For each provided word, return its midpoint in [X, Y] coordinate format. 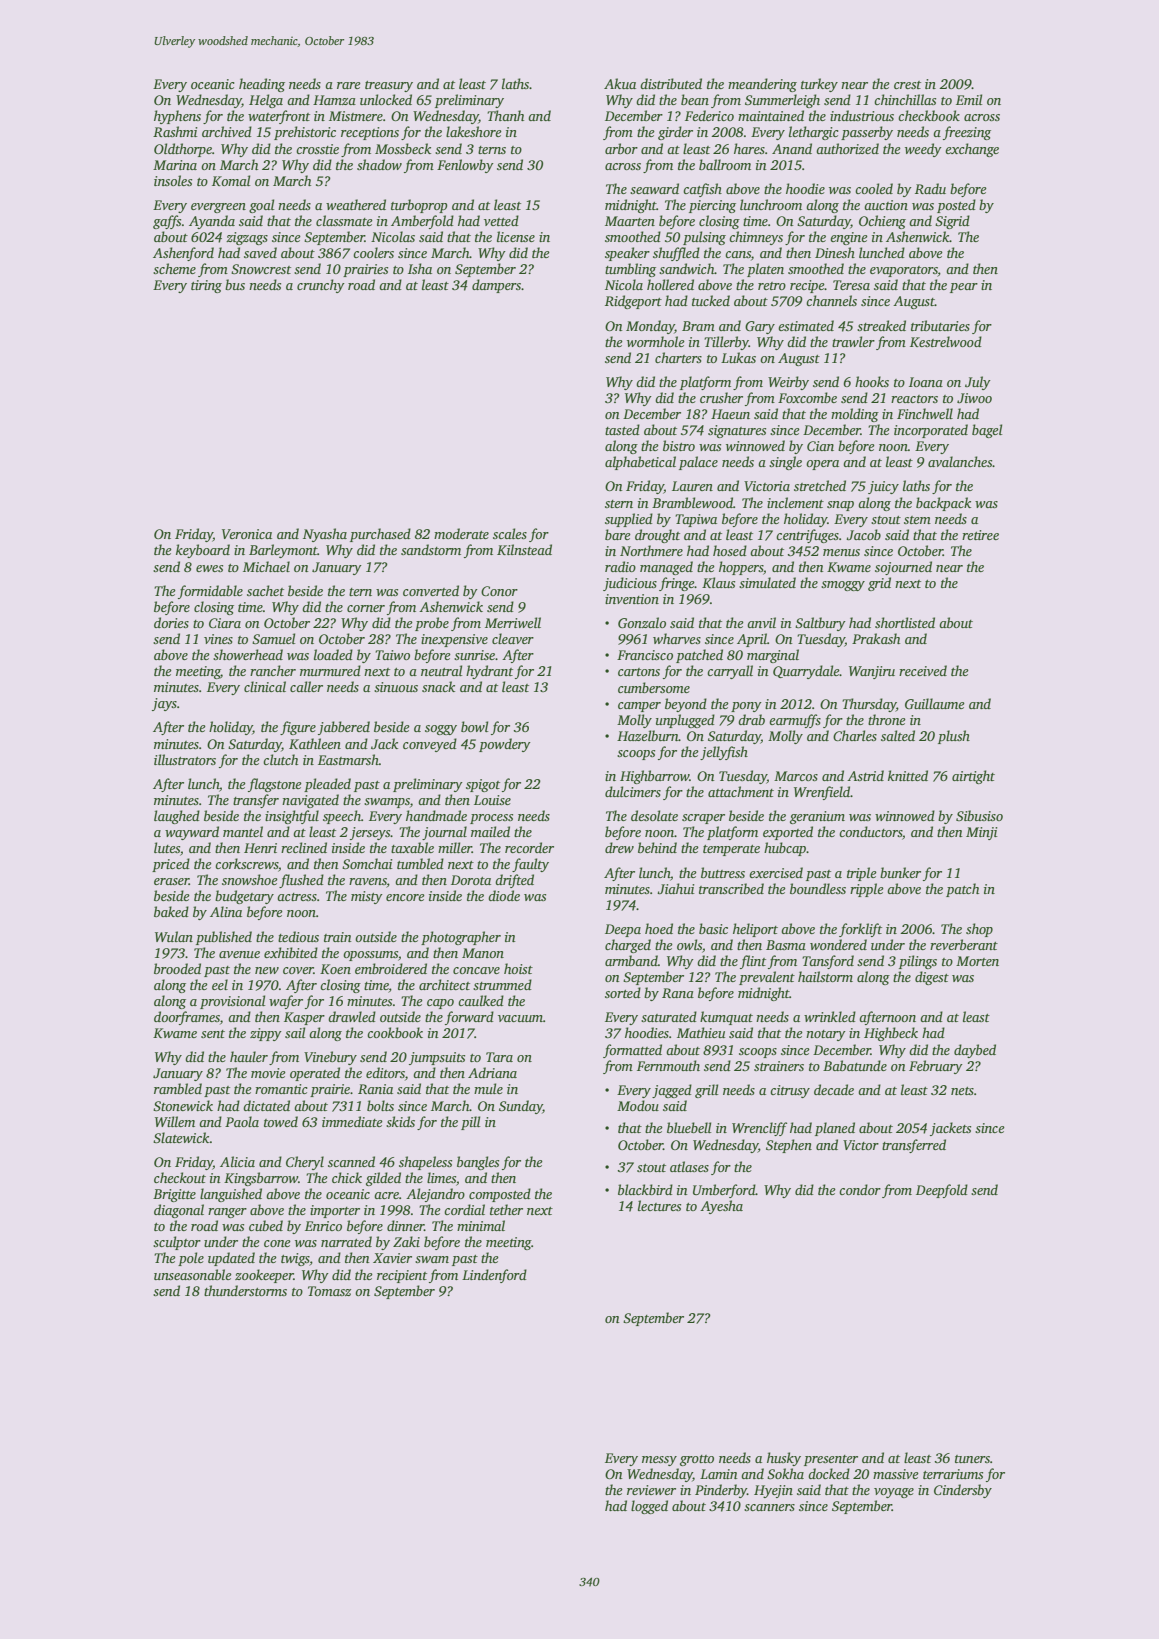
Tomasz [329, 1291]
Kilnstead [524, 549]
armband [631, 960]
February [936, 1067]
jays [164, 704]
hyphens [177, 117]
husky [784, 1459]
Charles [855, 735]
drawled [352, 1016]
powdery [505, 745]
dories [171, 622]
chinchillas [905, 99]
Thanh [505, 115]
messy [659, 1461]
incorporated [931, 431]
